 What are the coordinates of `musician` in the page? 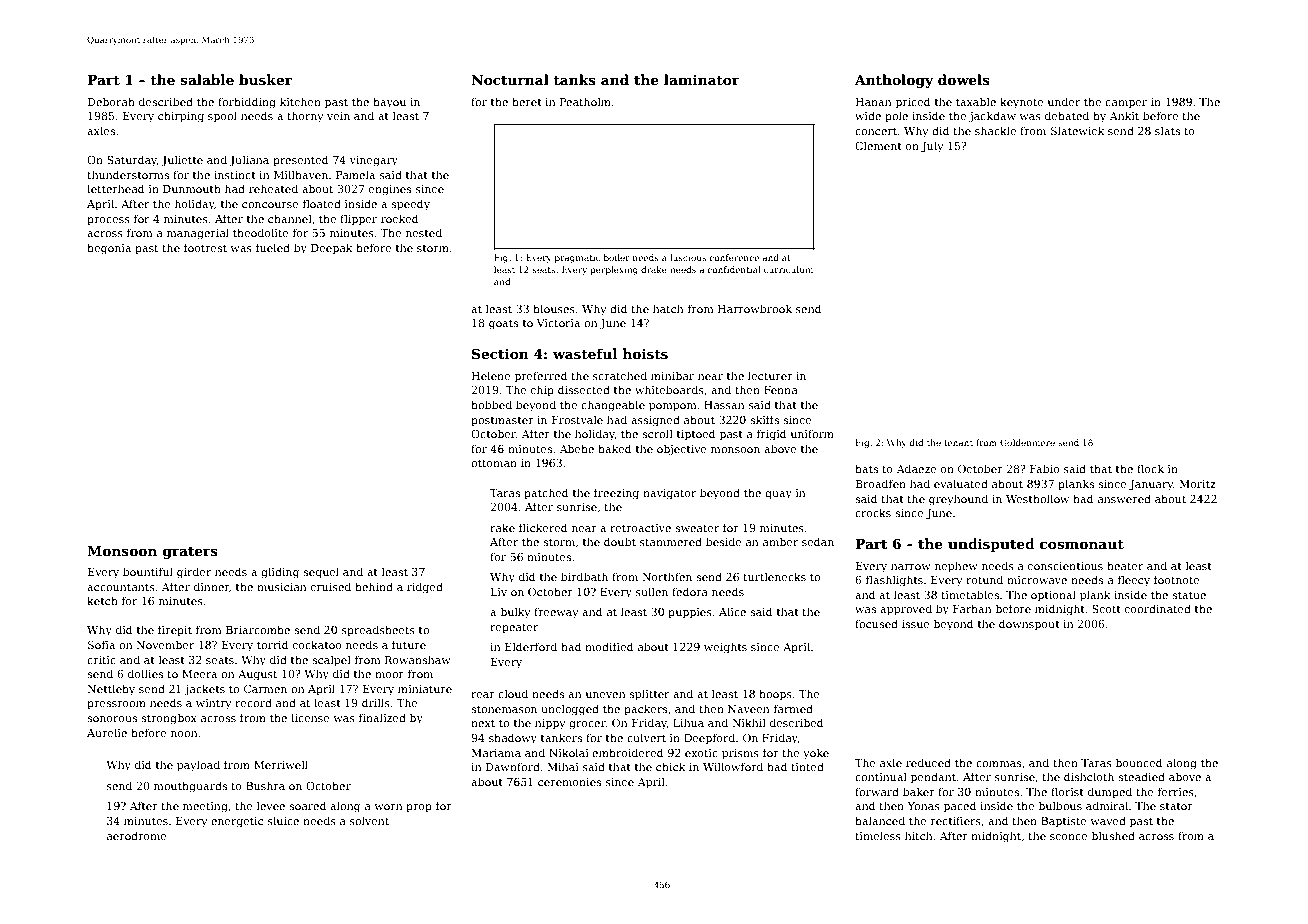 It's located at (282, 587).
